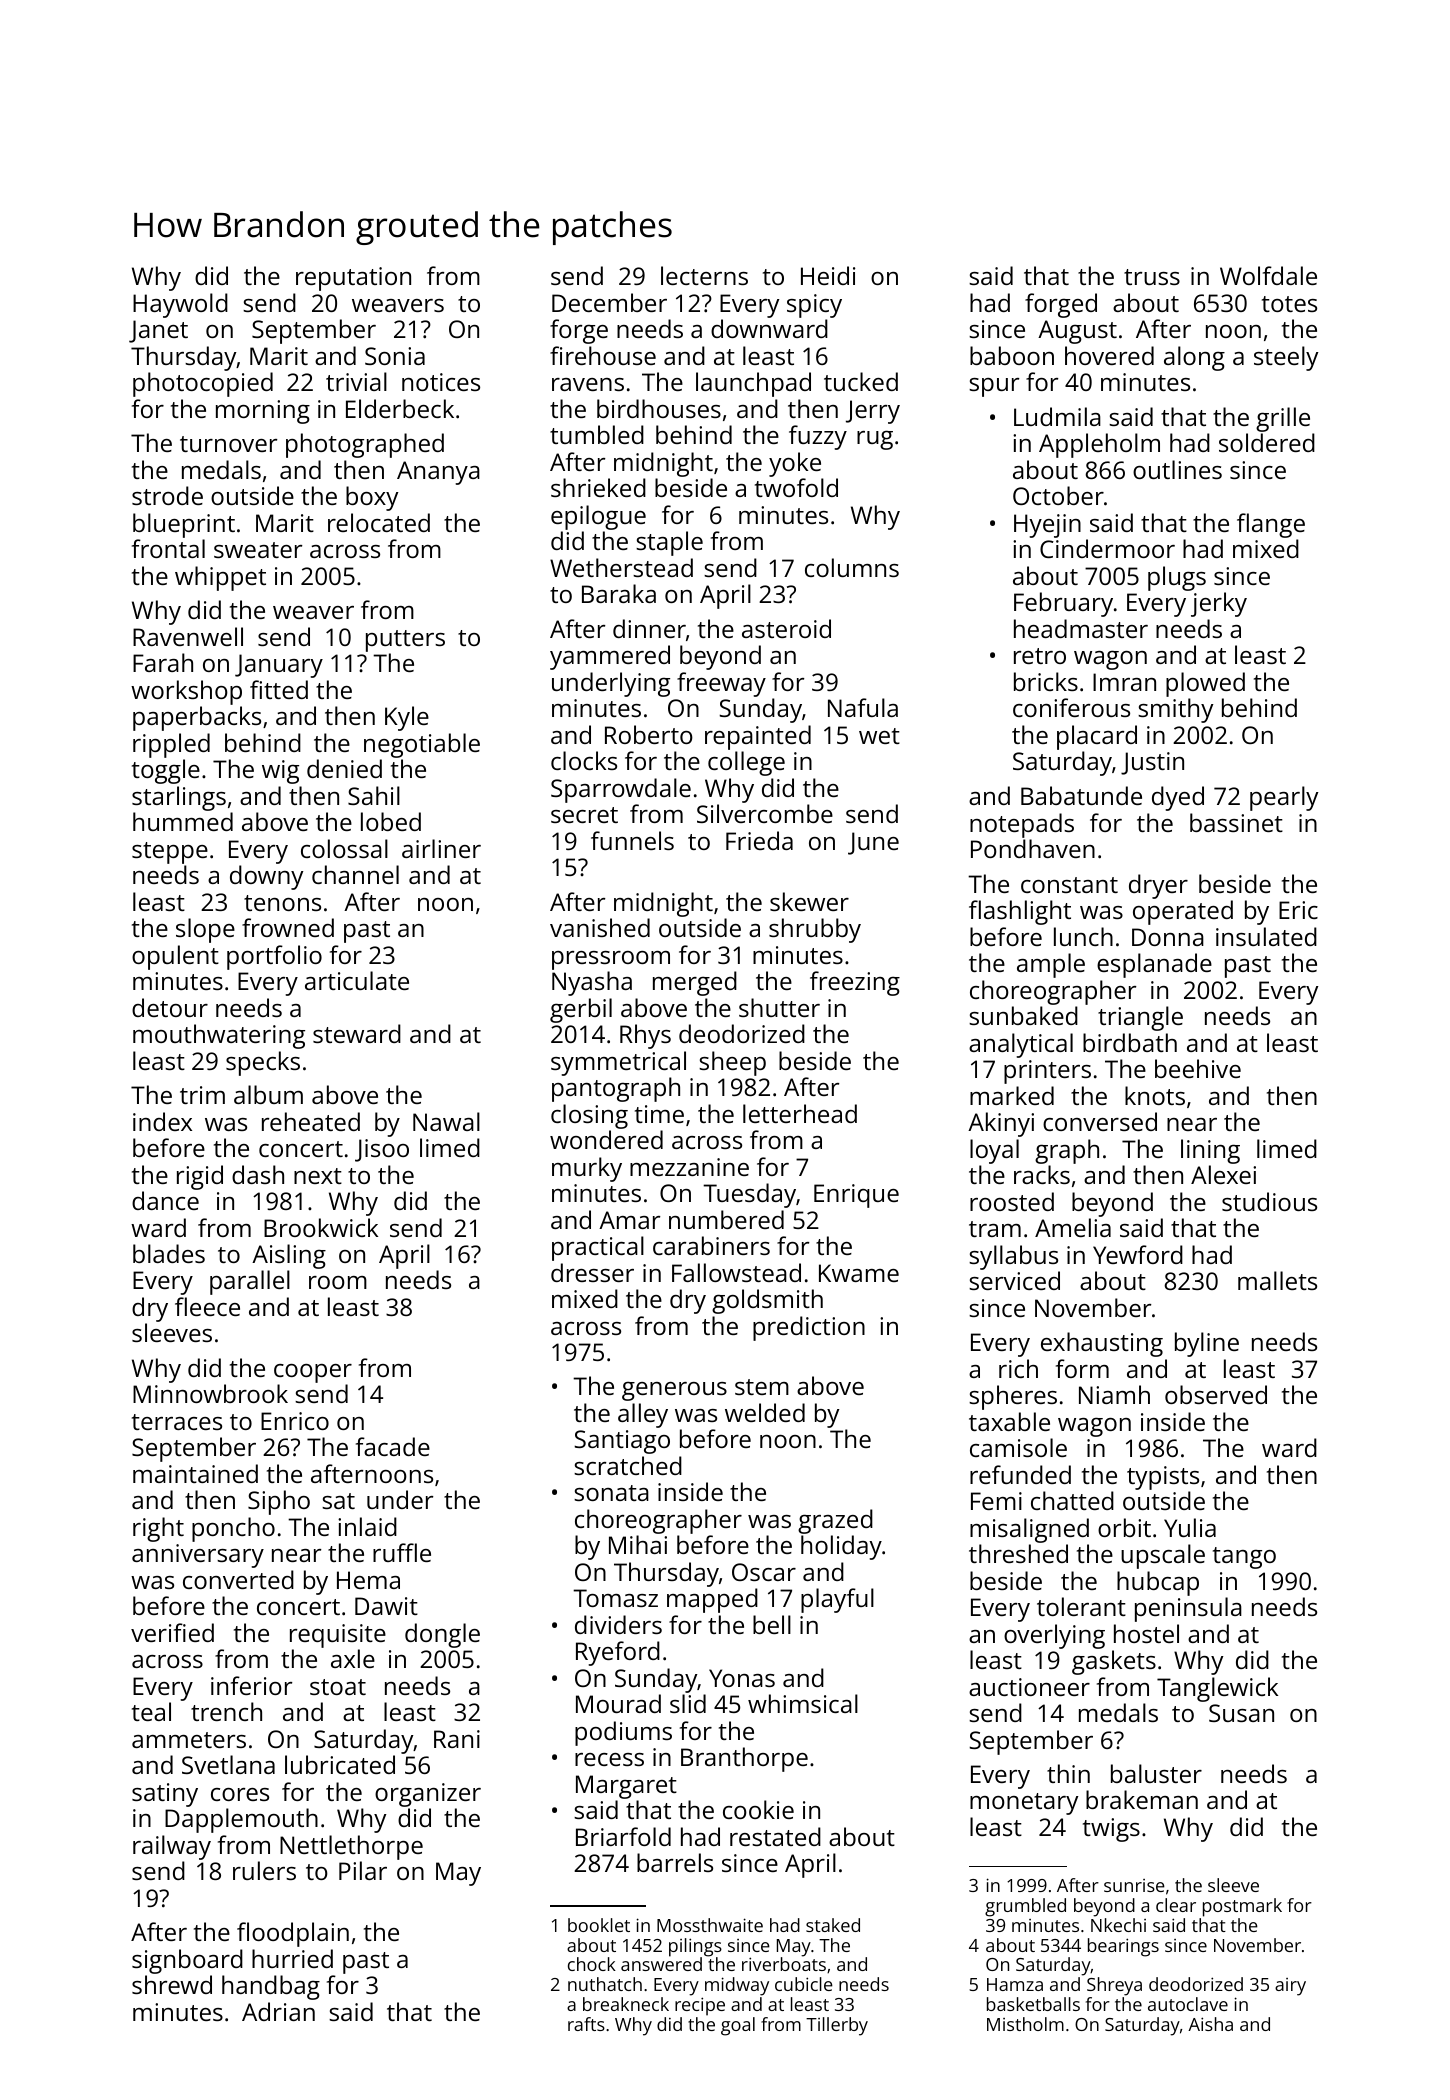 The width and height of the screenshot is (1450, 2100). I want to click on Branthorpe, so click(744, 1759).
